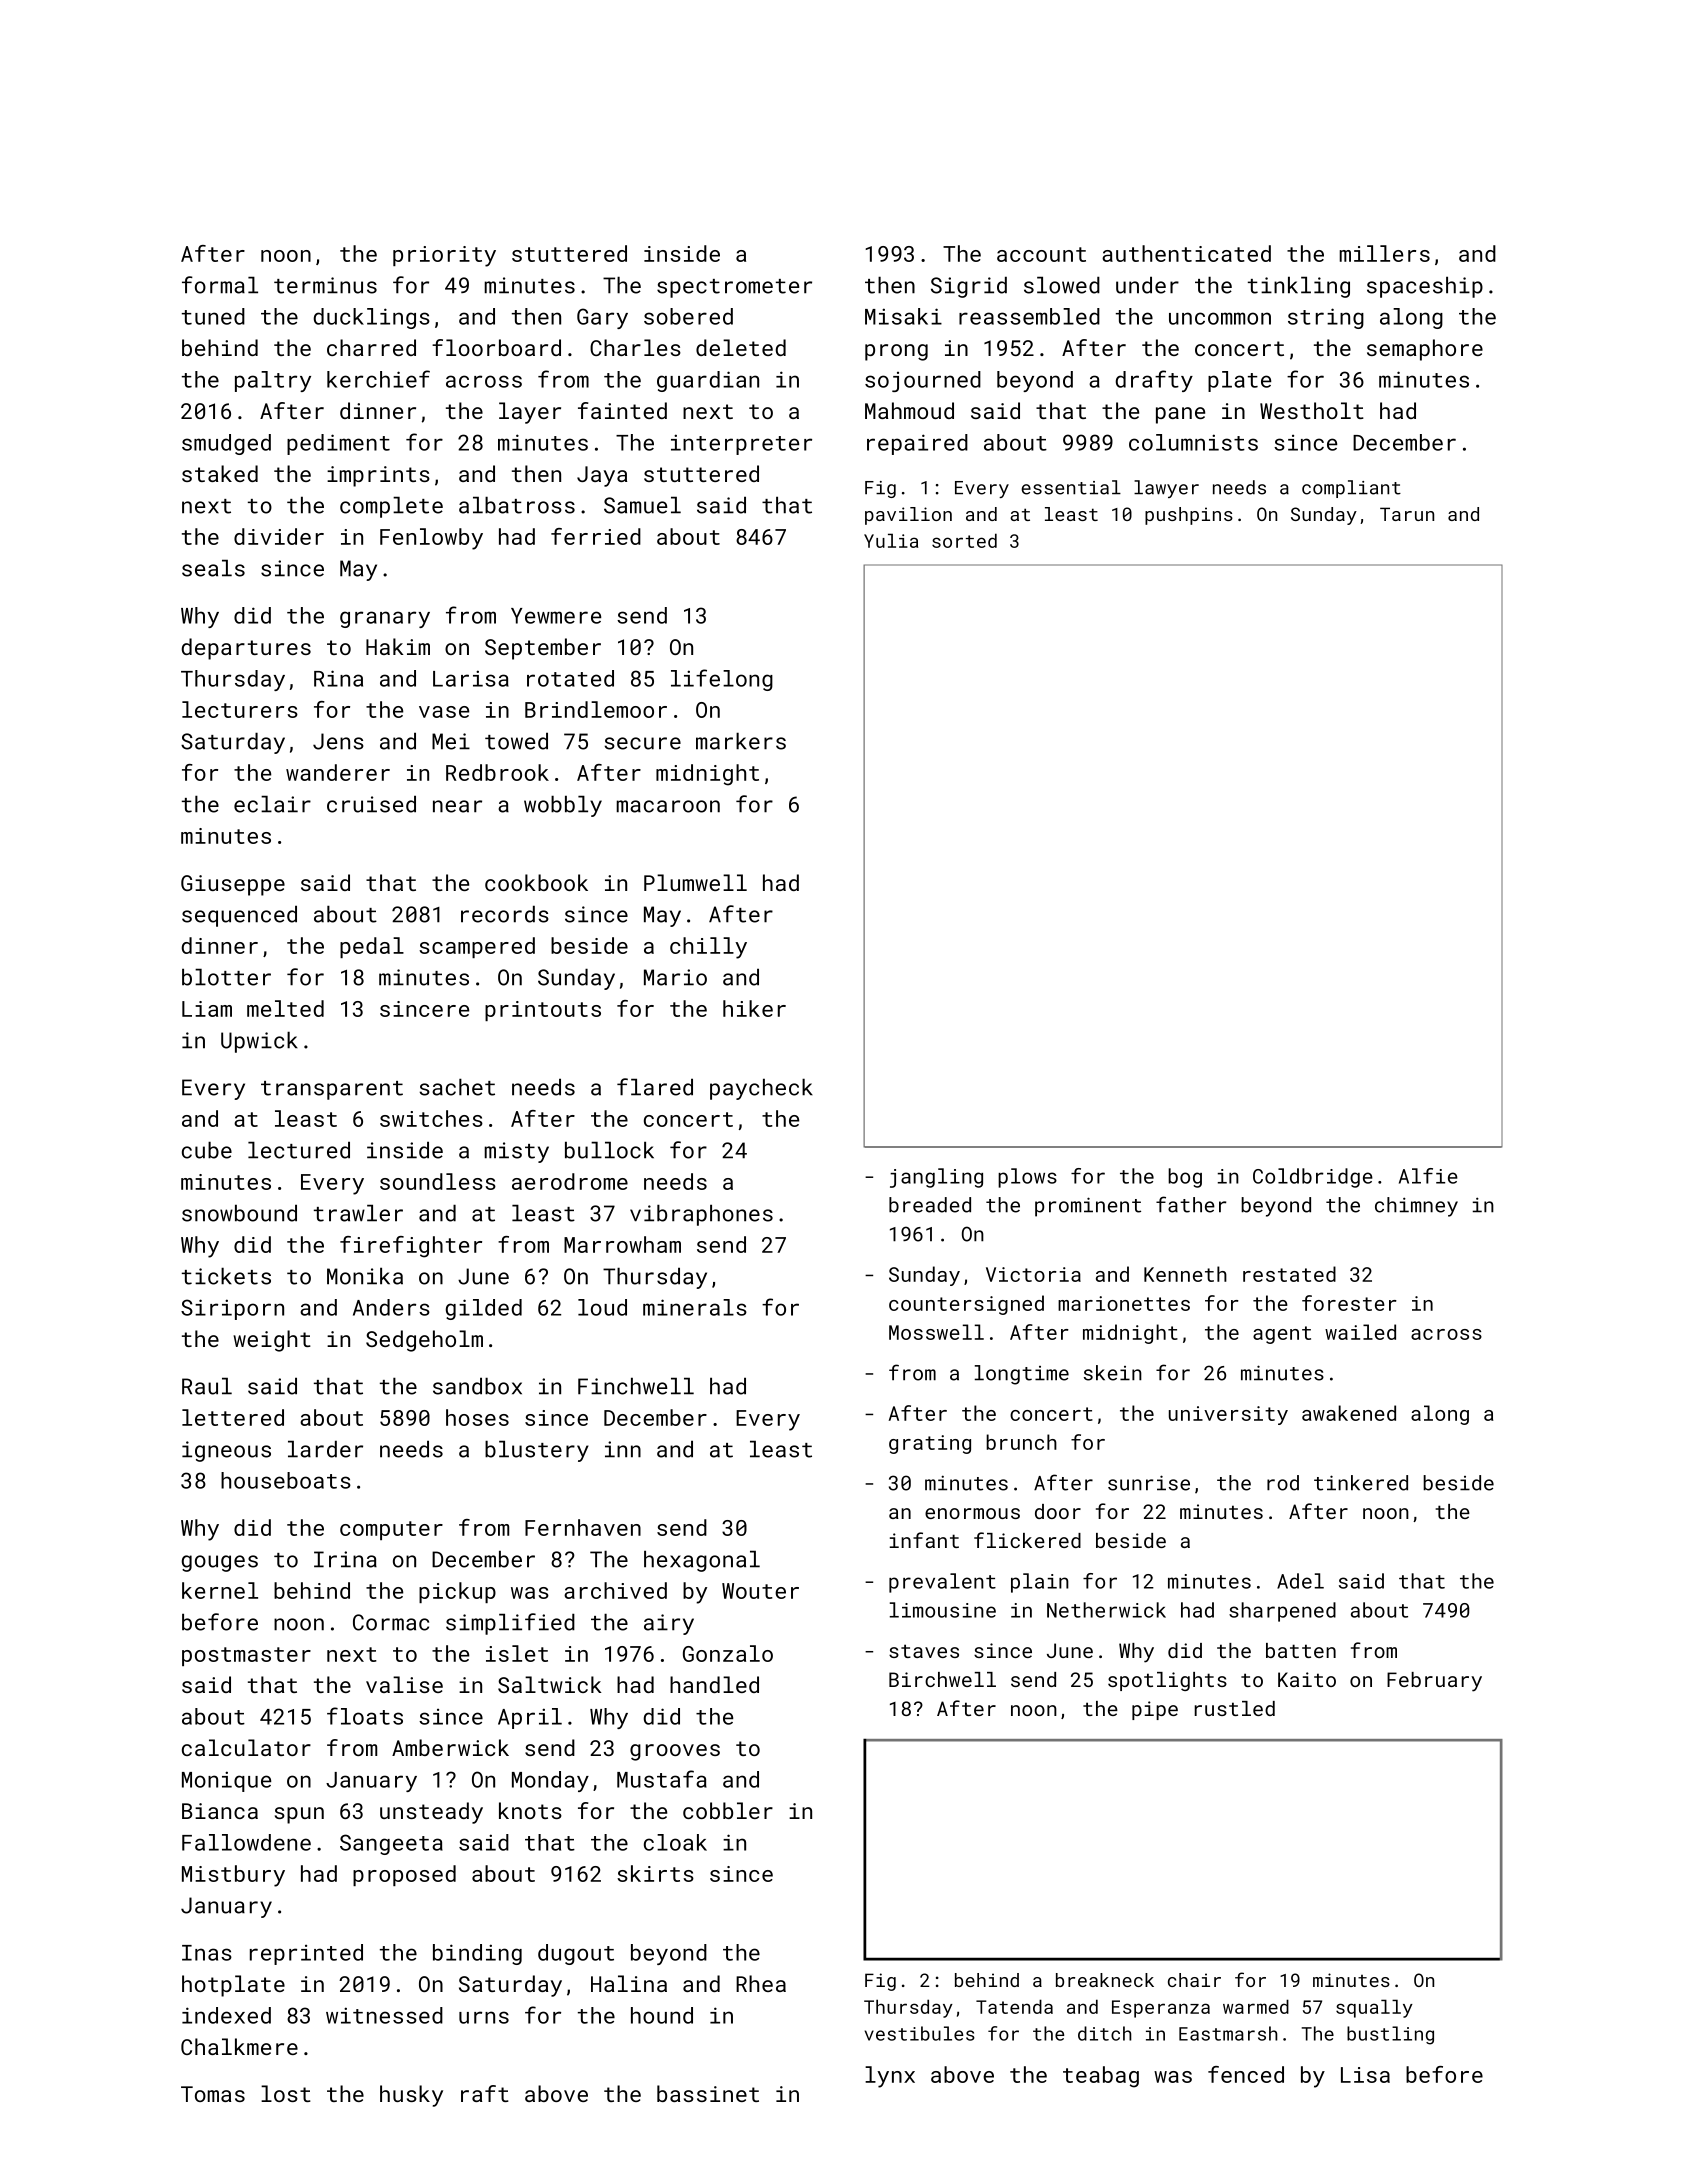 This page has height=2178, width=1683. I want to click on repaired, so click(917, 444).
